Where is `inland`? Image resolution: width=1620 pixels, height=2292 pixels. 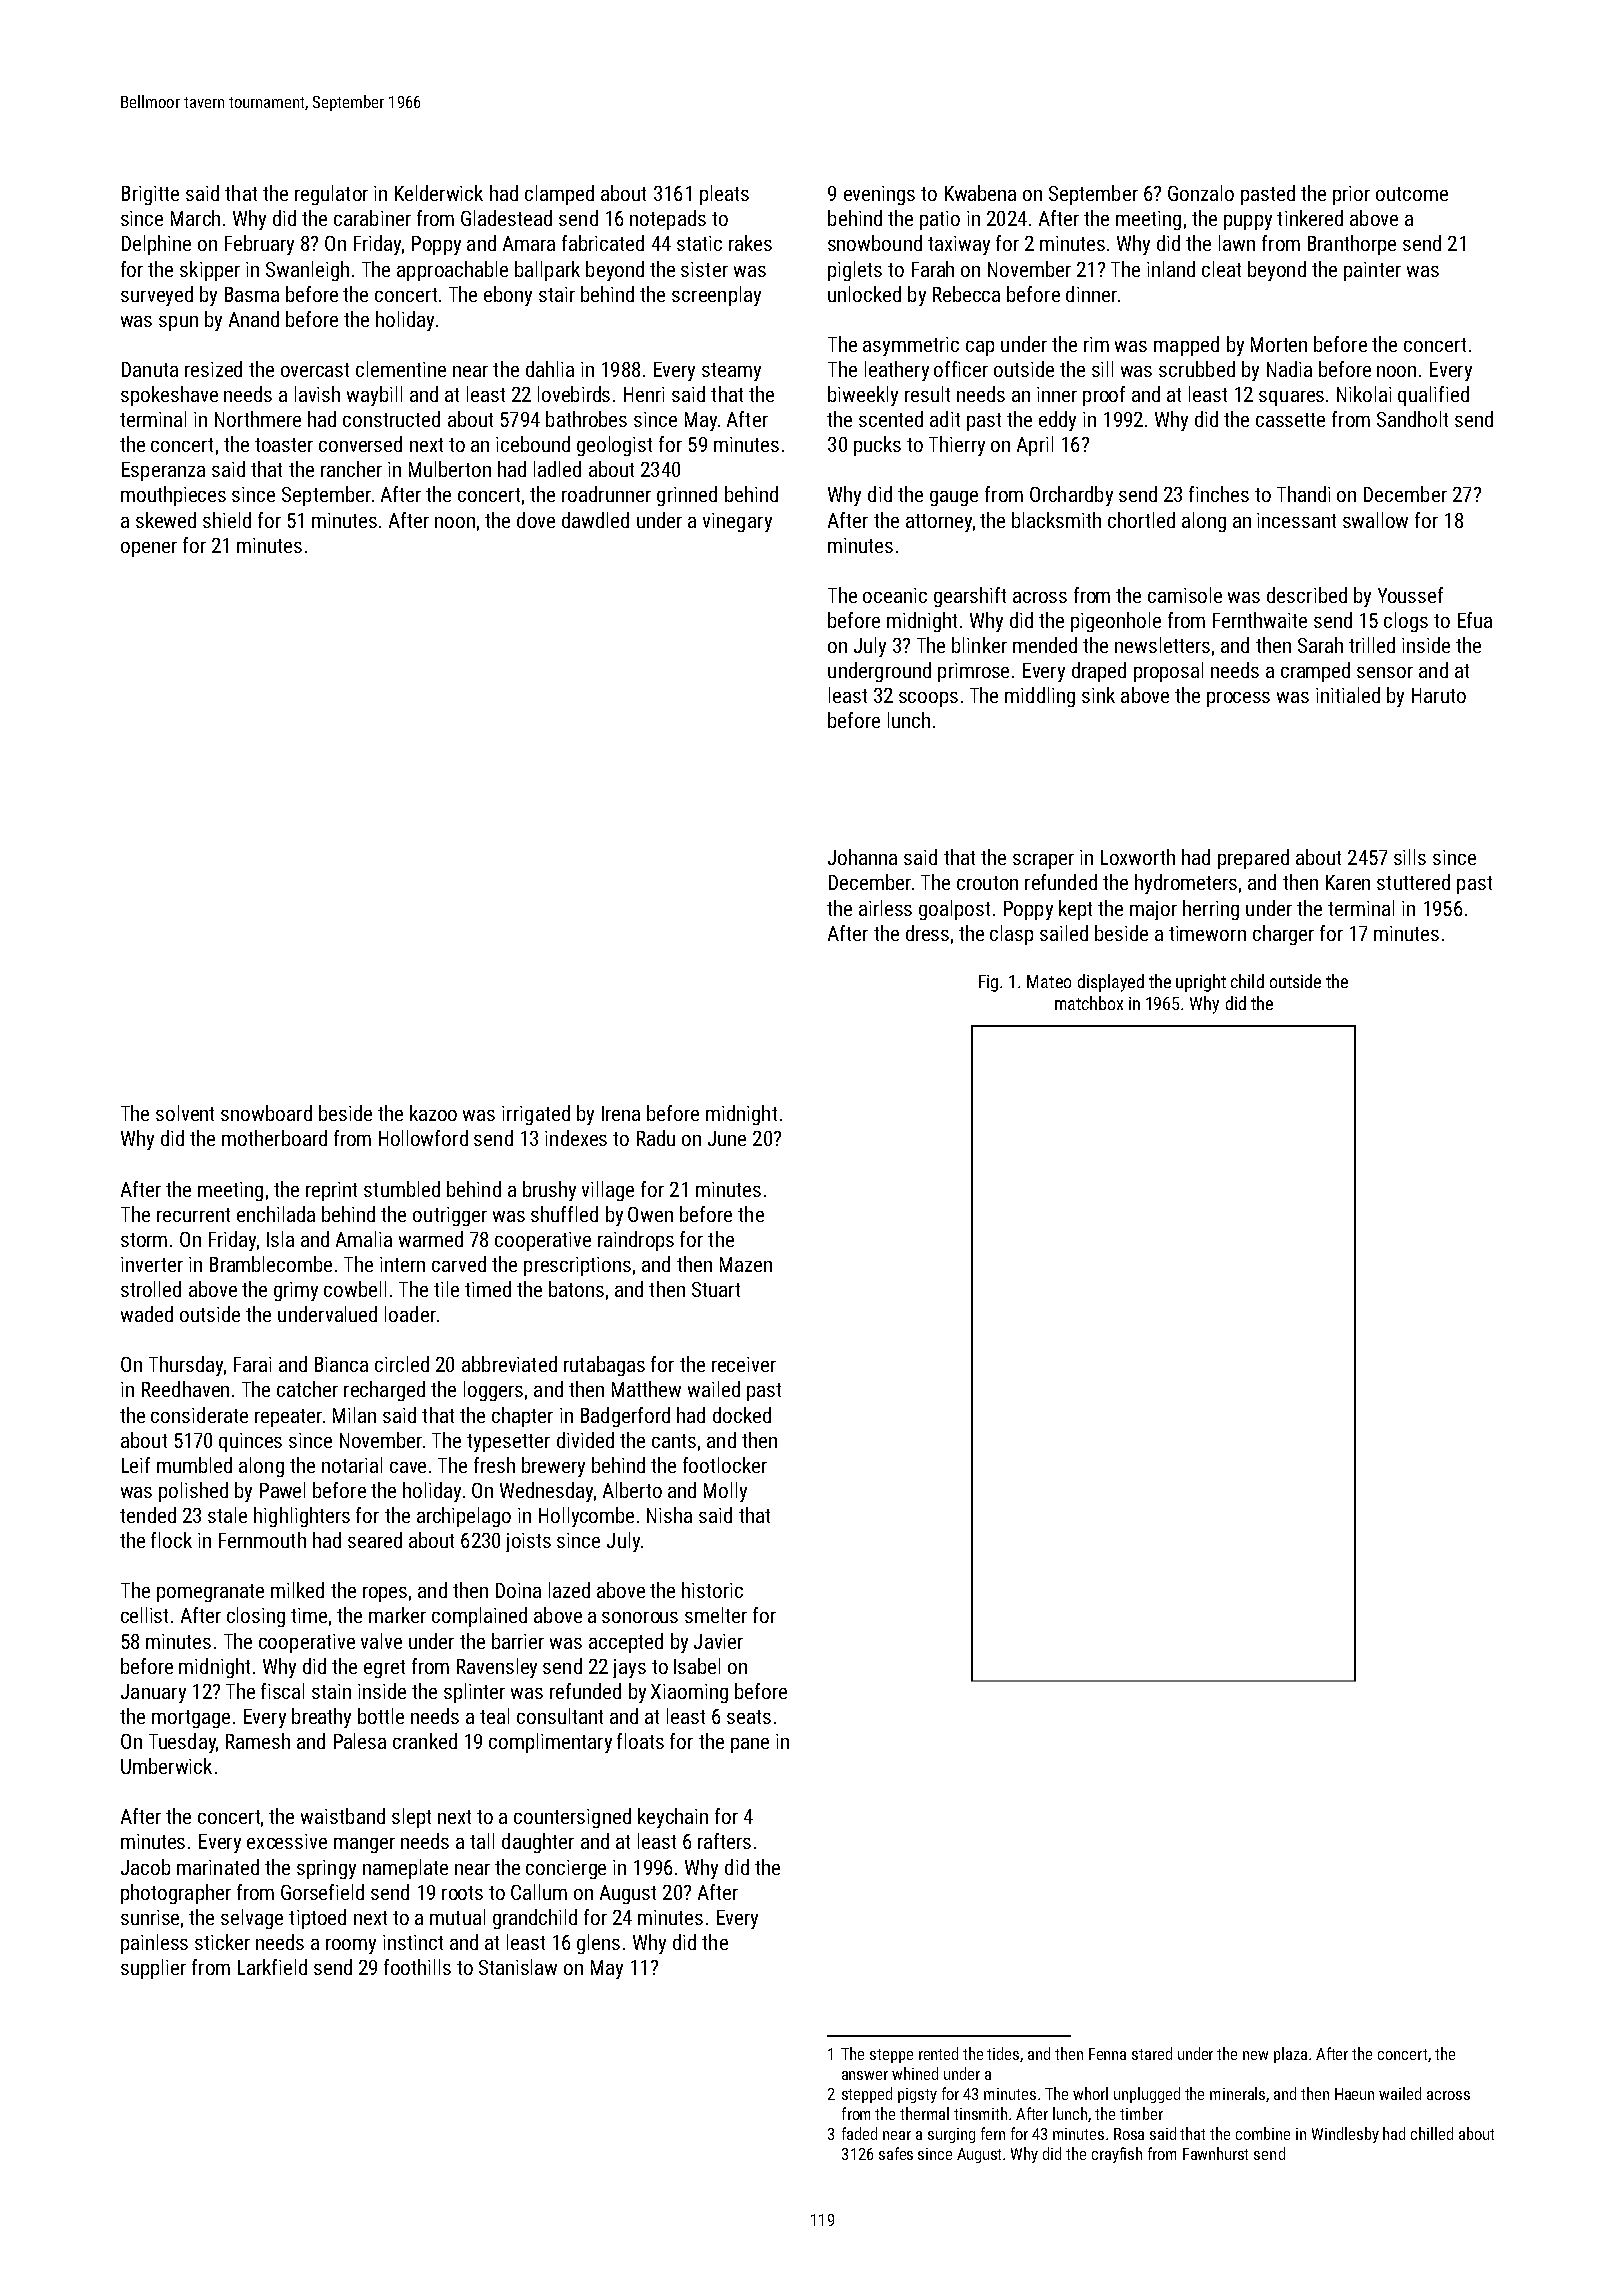 inland is located at coordinates (1171, 269).
